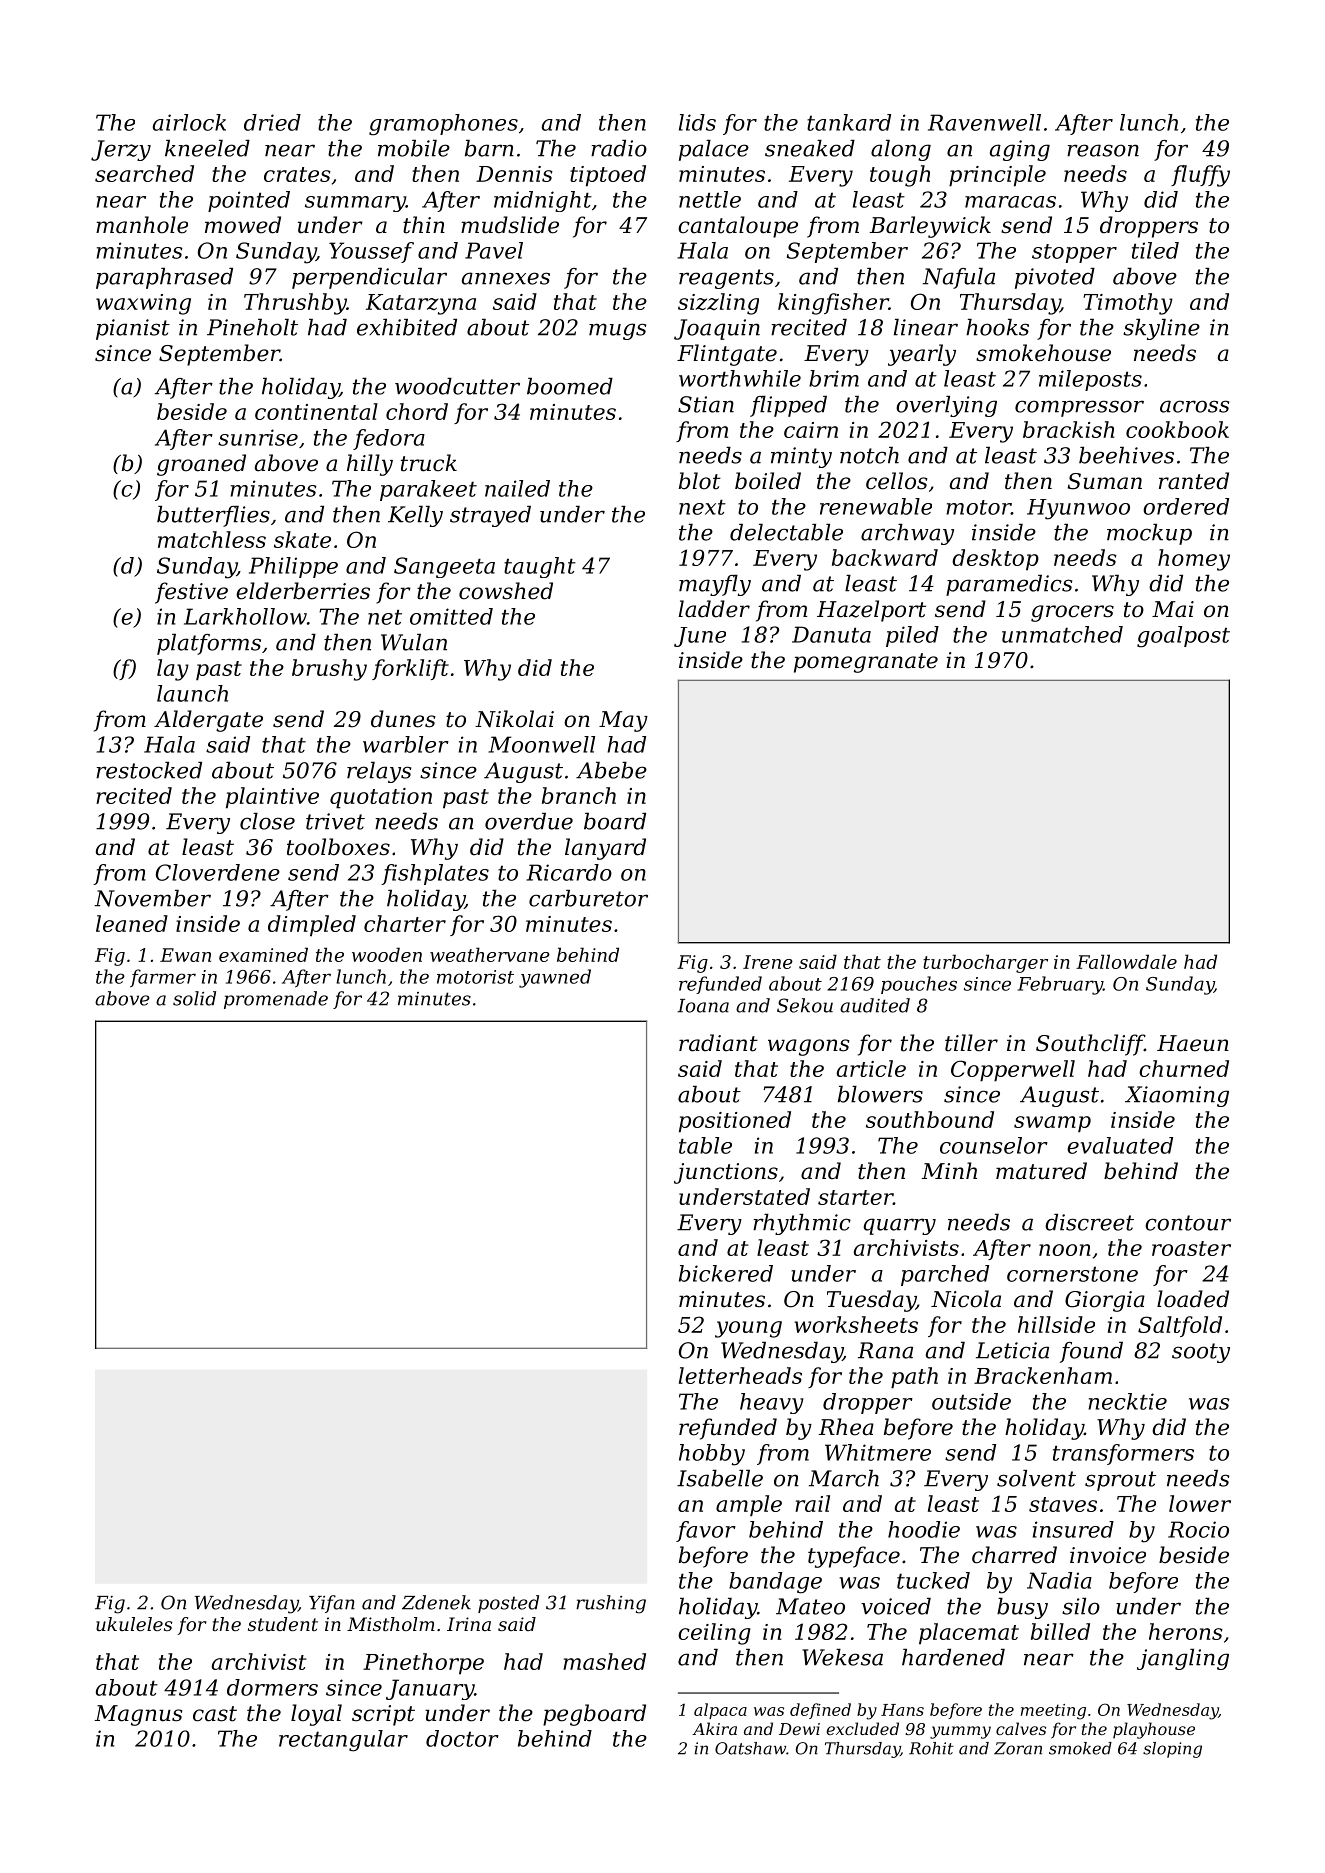 Image resolution: width=1325 pixels, height=1873 pixels. Describe the element at coordinates (194, 998) in the screenshot. I see `solid` at that location.
